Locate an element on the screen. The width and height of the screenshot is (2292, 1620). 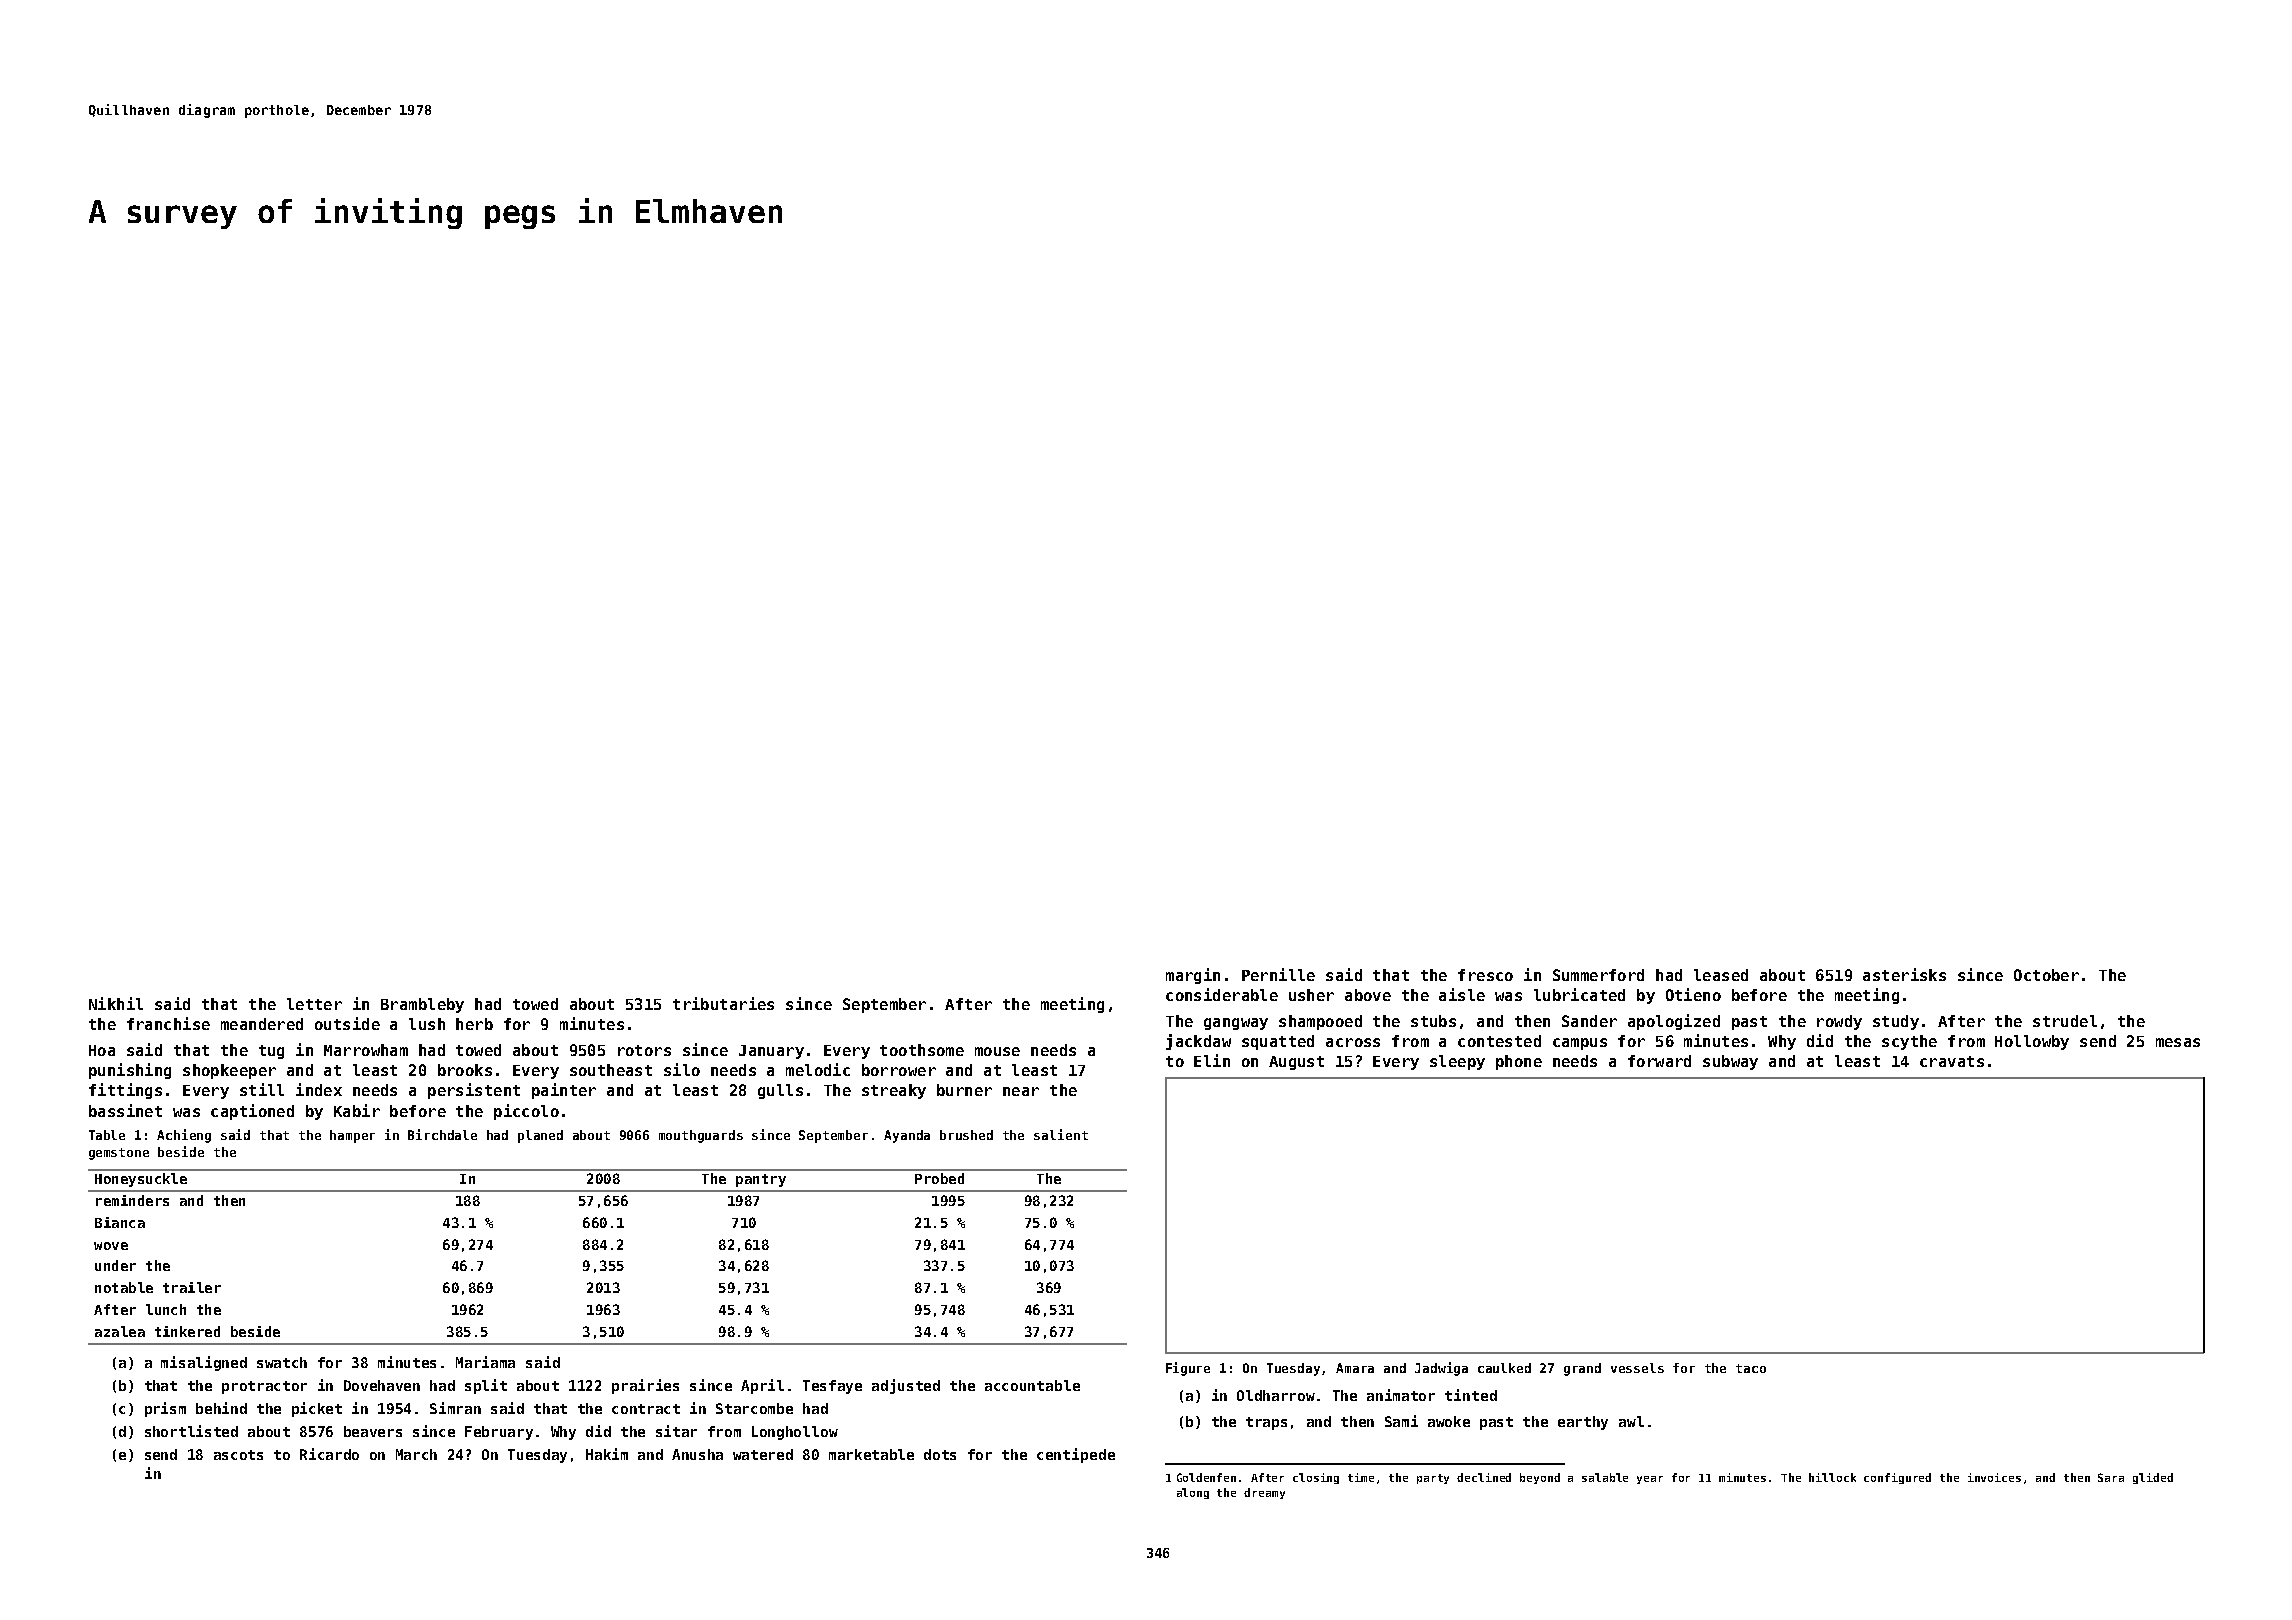
taco is located at coordinates (1751, 1368).
